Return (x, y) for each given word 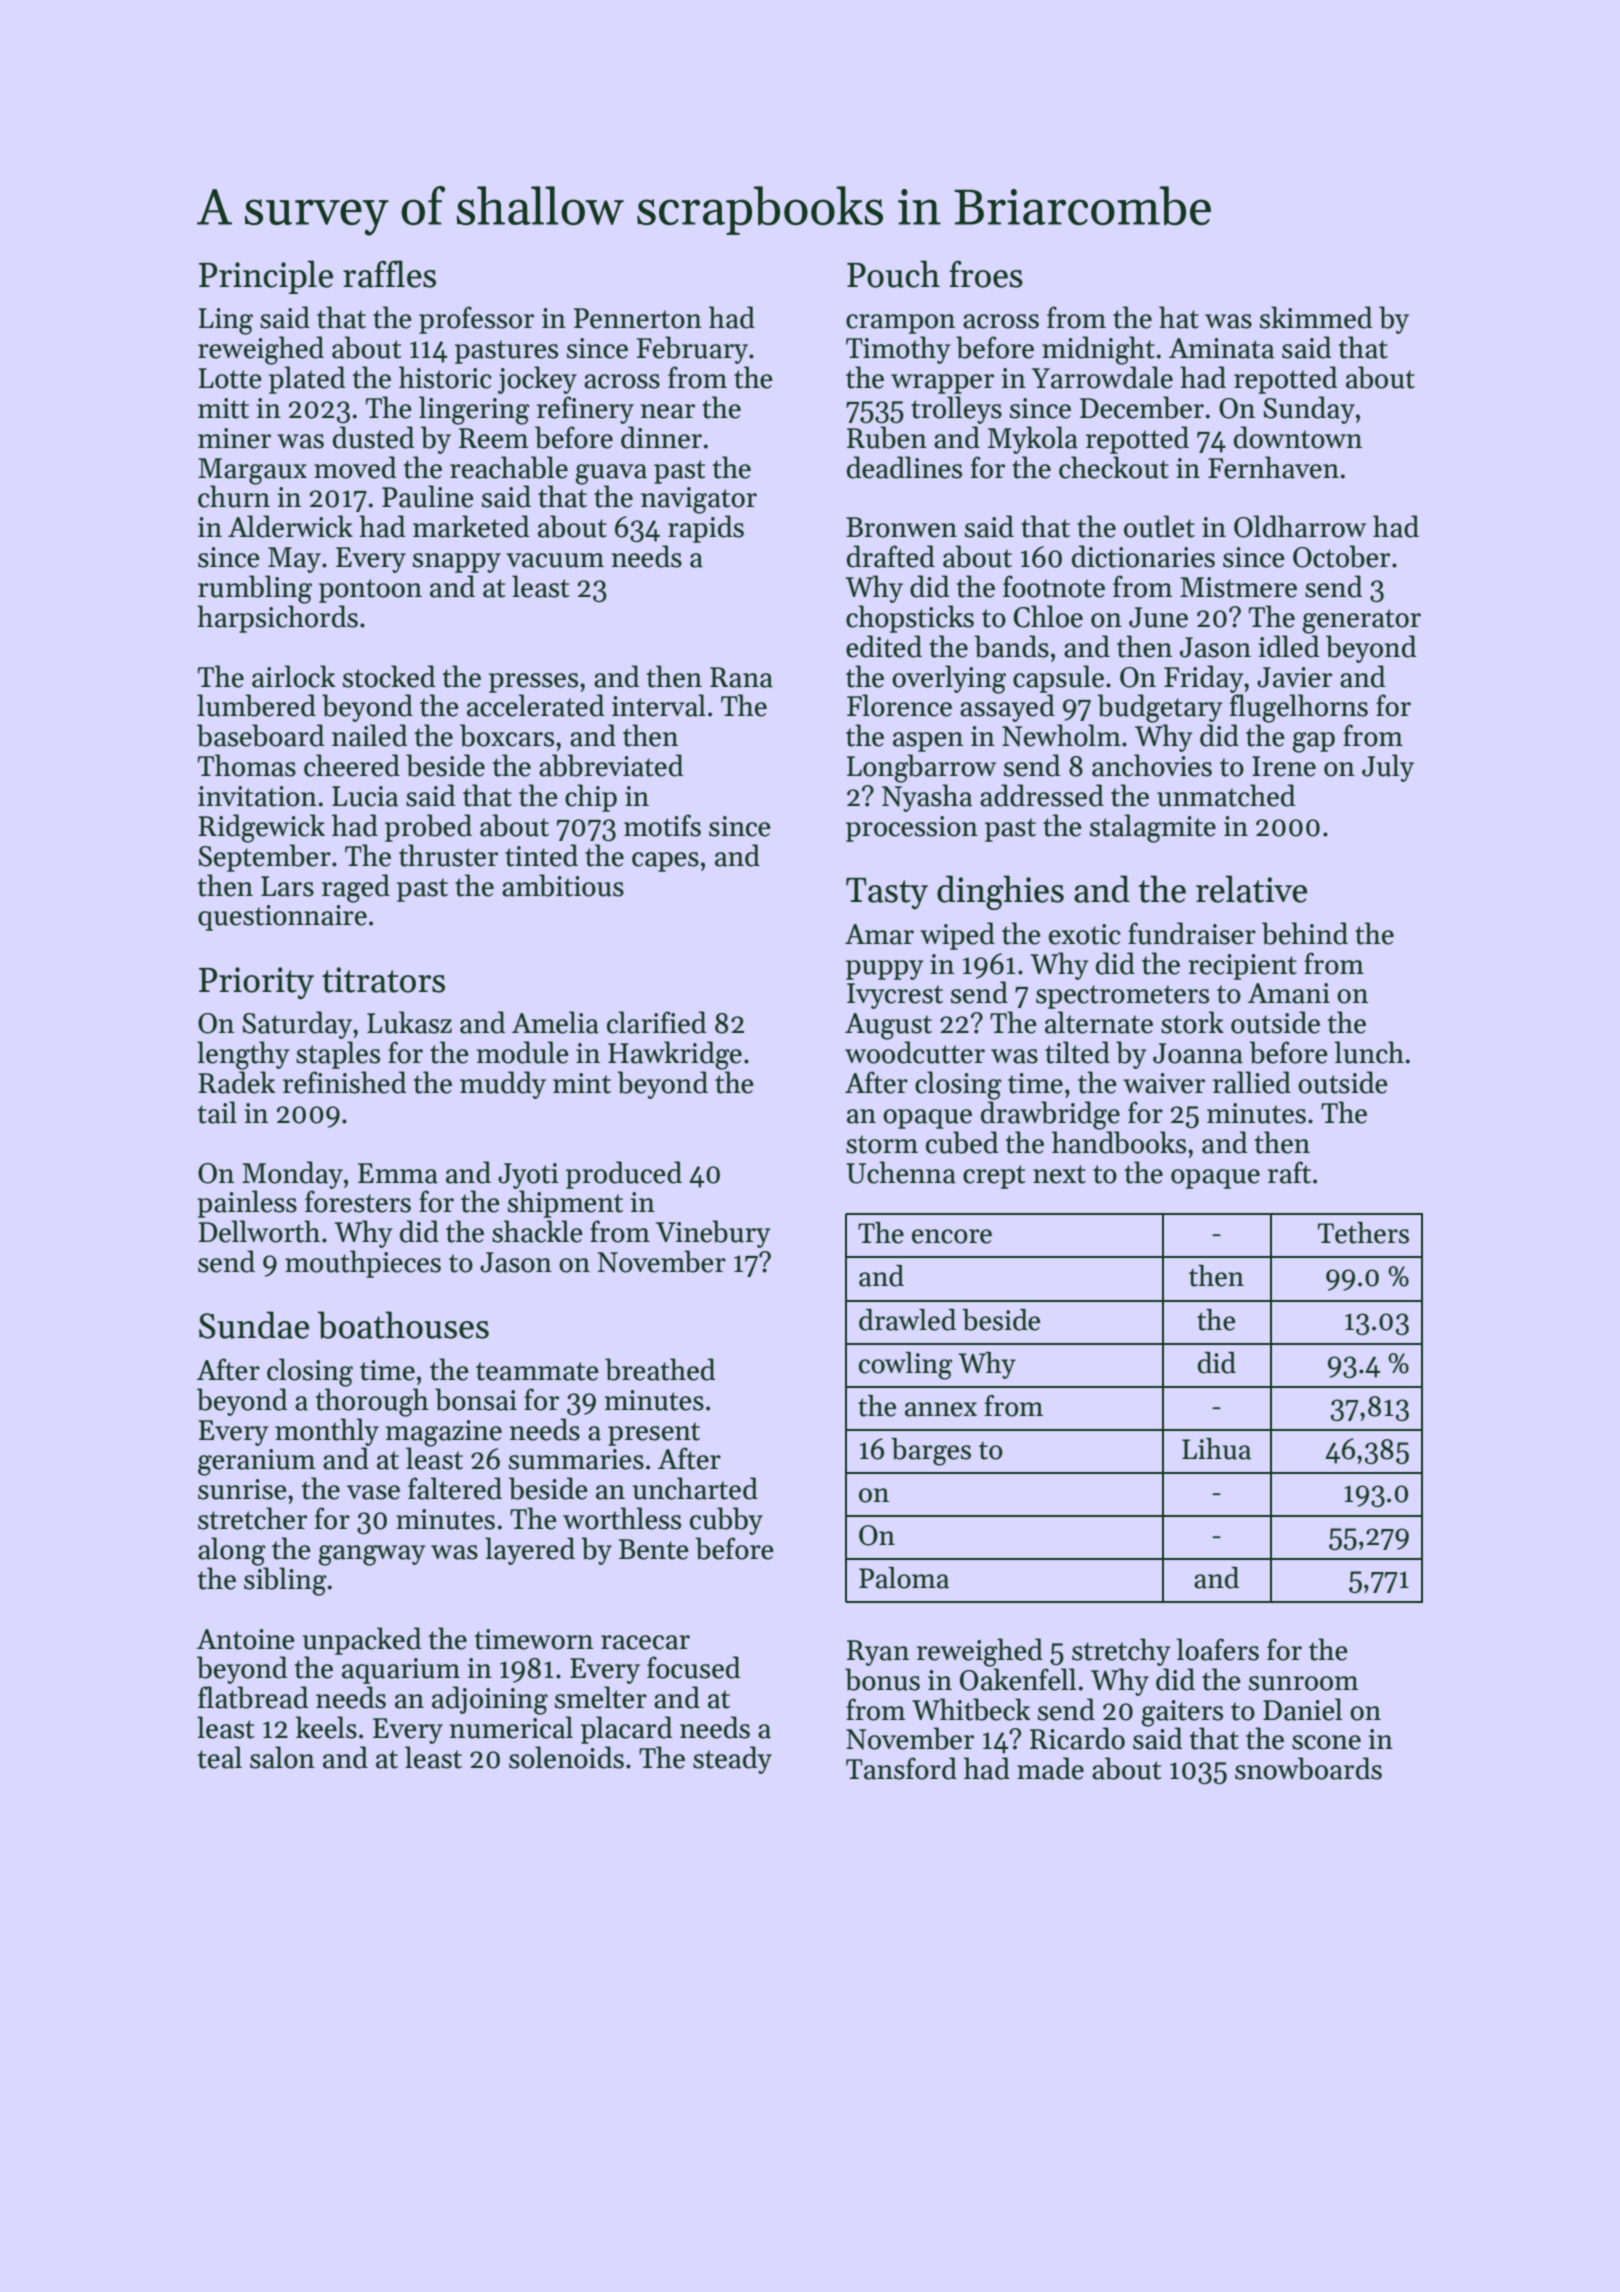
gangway (372, 1555)
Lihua (1216, 1449)
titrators (383, 980)
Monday (292, 1175)
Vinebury (713, 1234)
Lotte (230, 378)
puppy (885, 970)
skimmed (1316, 317)
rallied (1252, 1082)
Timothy (898, 350)
